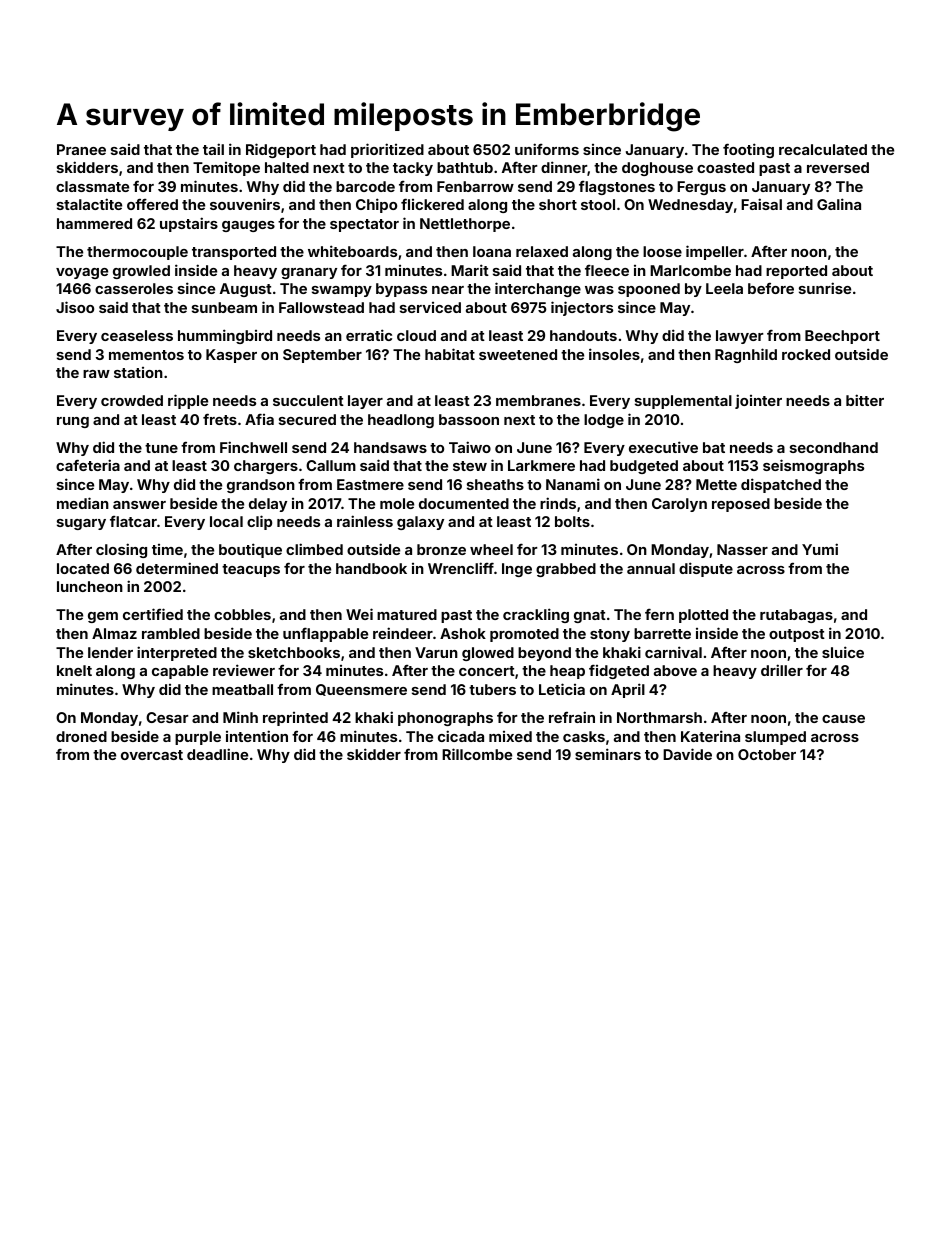 This image has width=952, height=1233. What do you see at coordinates (251, 570) in the image?
I see `teacups` at bounding box center [251, 570].
